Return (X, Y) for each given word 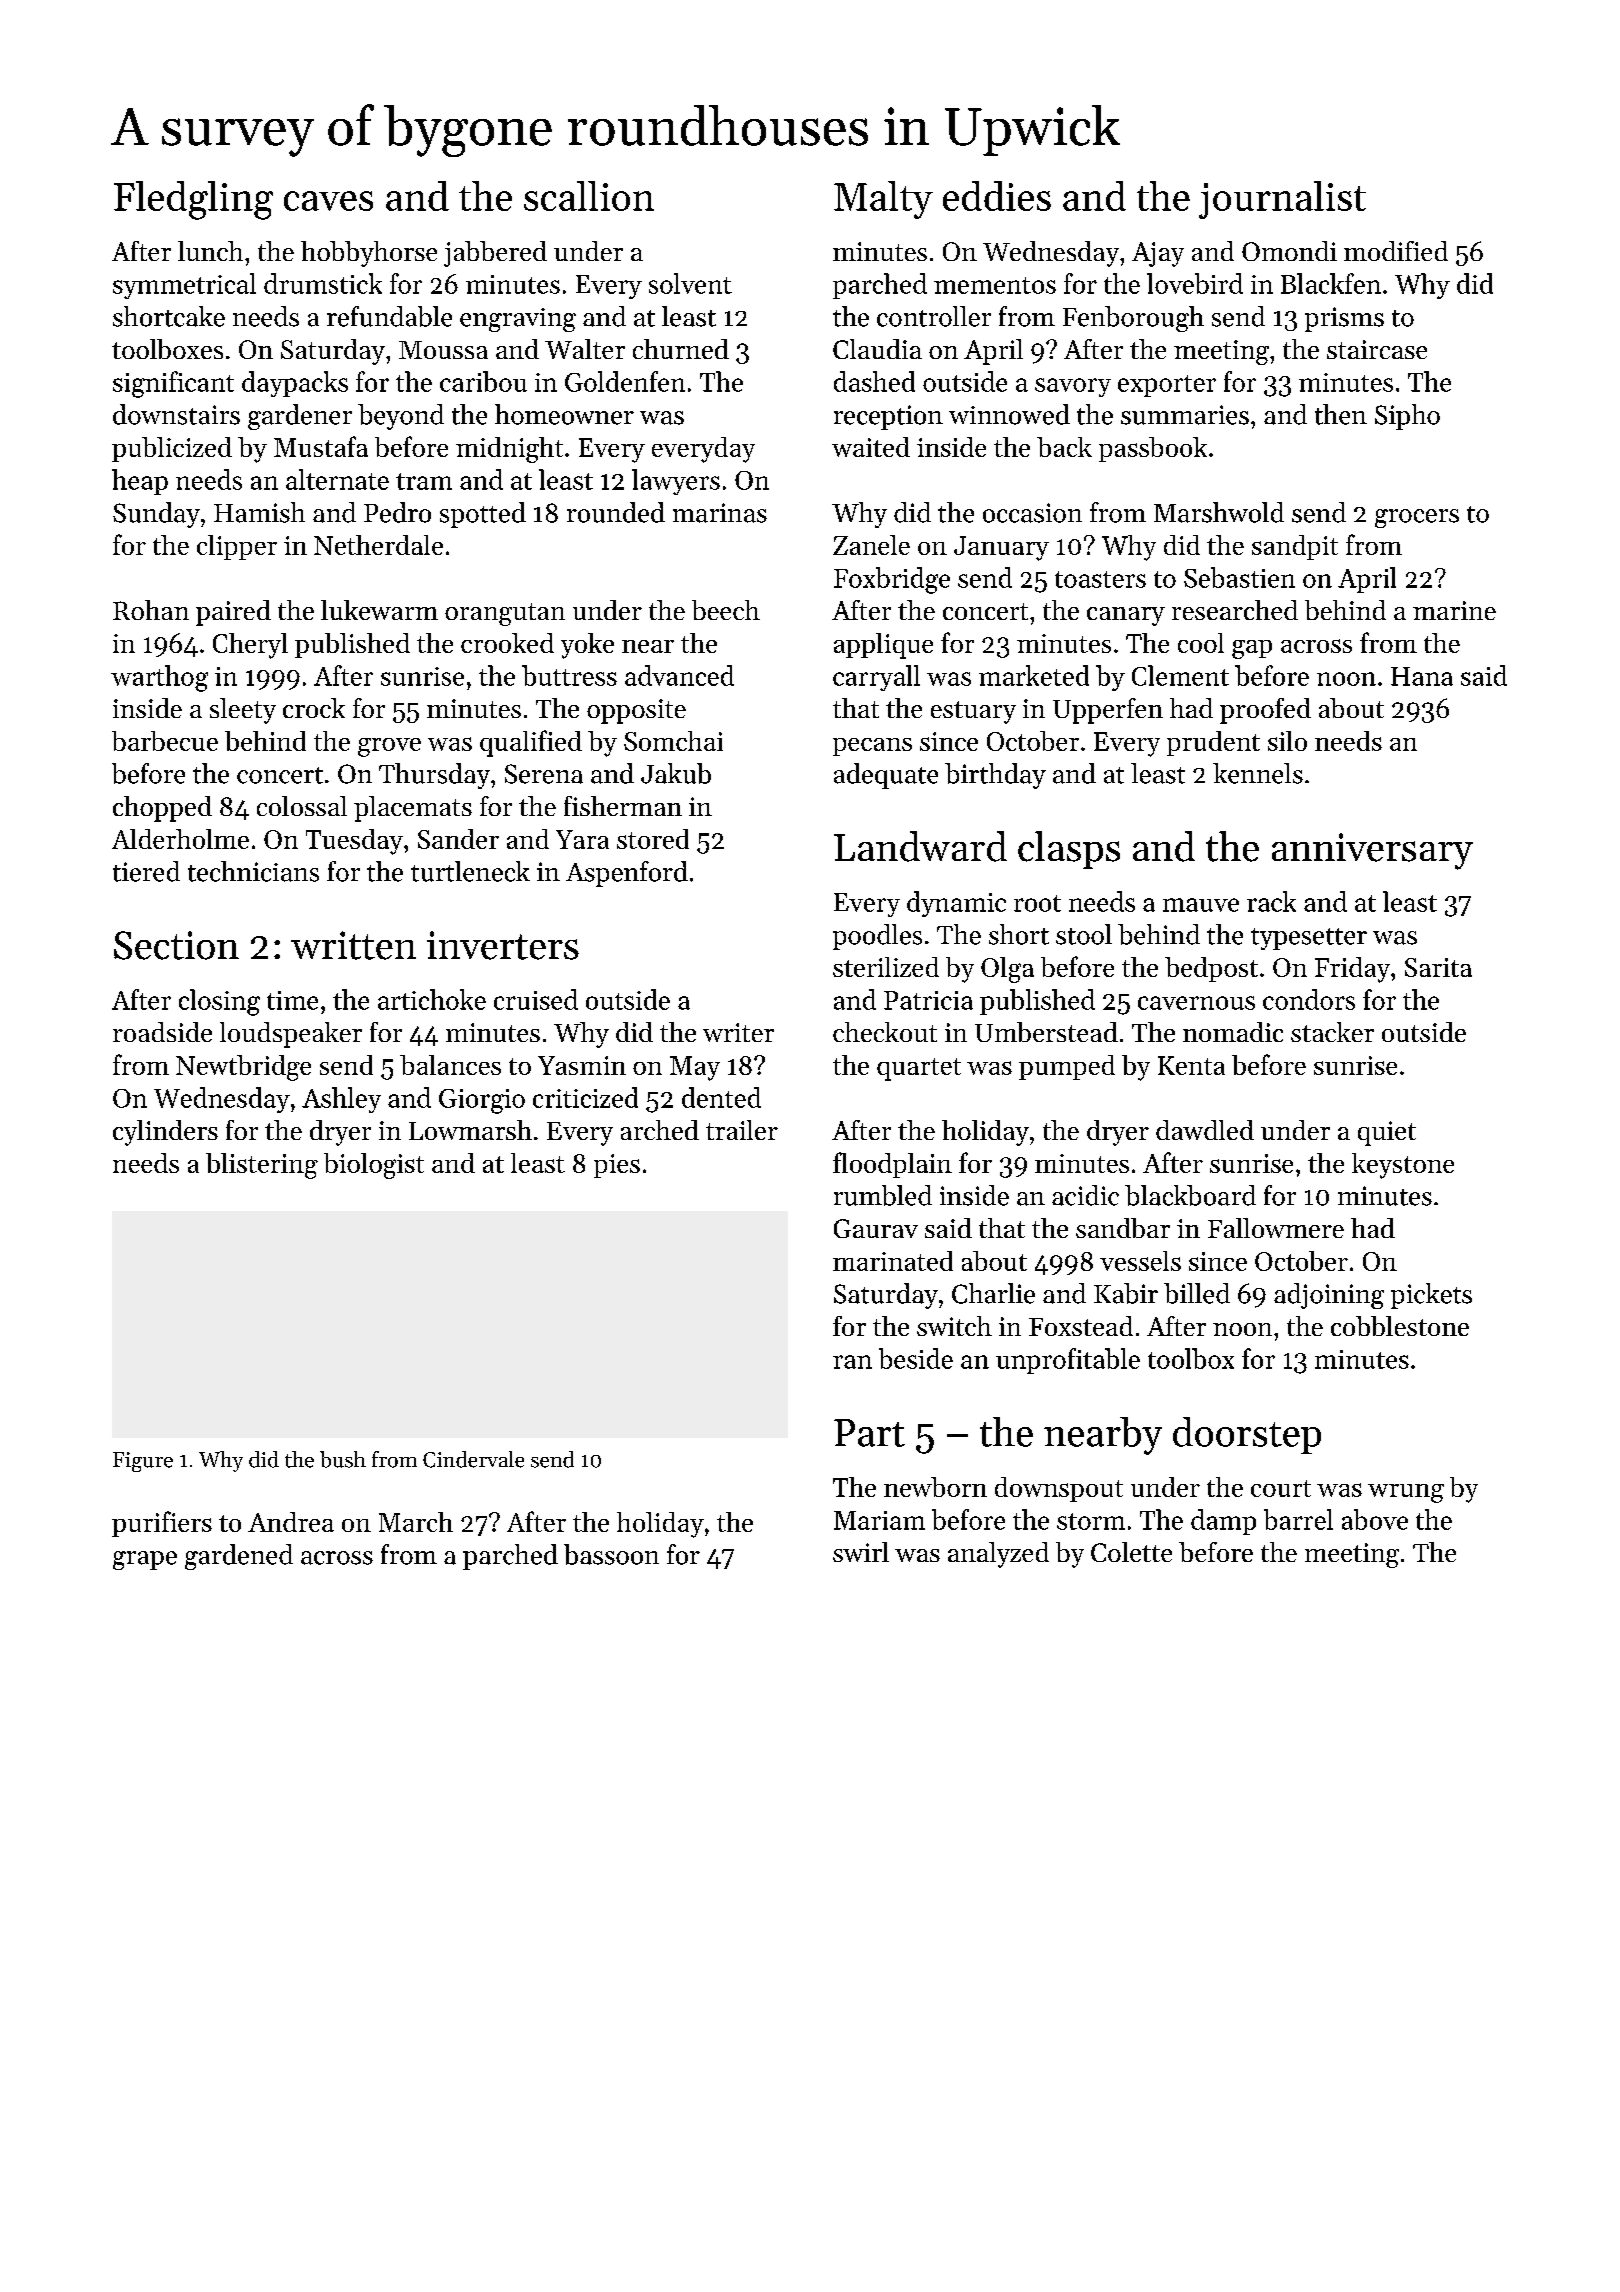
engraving (518, 320)
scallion (589, 196)
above (1375, 1519)
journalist (1282, 200)
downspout (1059, 1489)
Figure (143, 1462)
